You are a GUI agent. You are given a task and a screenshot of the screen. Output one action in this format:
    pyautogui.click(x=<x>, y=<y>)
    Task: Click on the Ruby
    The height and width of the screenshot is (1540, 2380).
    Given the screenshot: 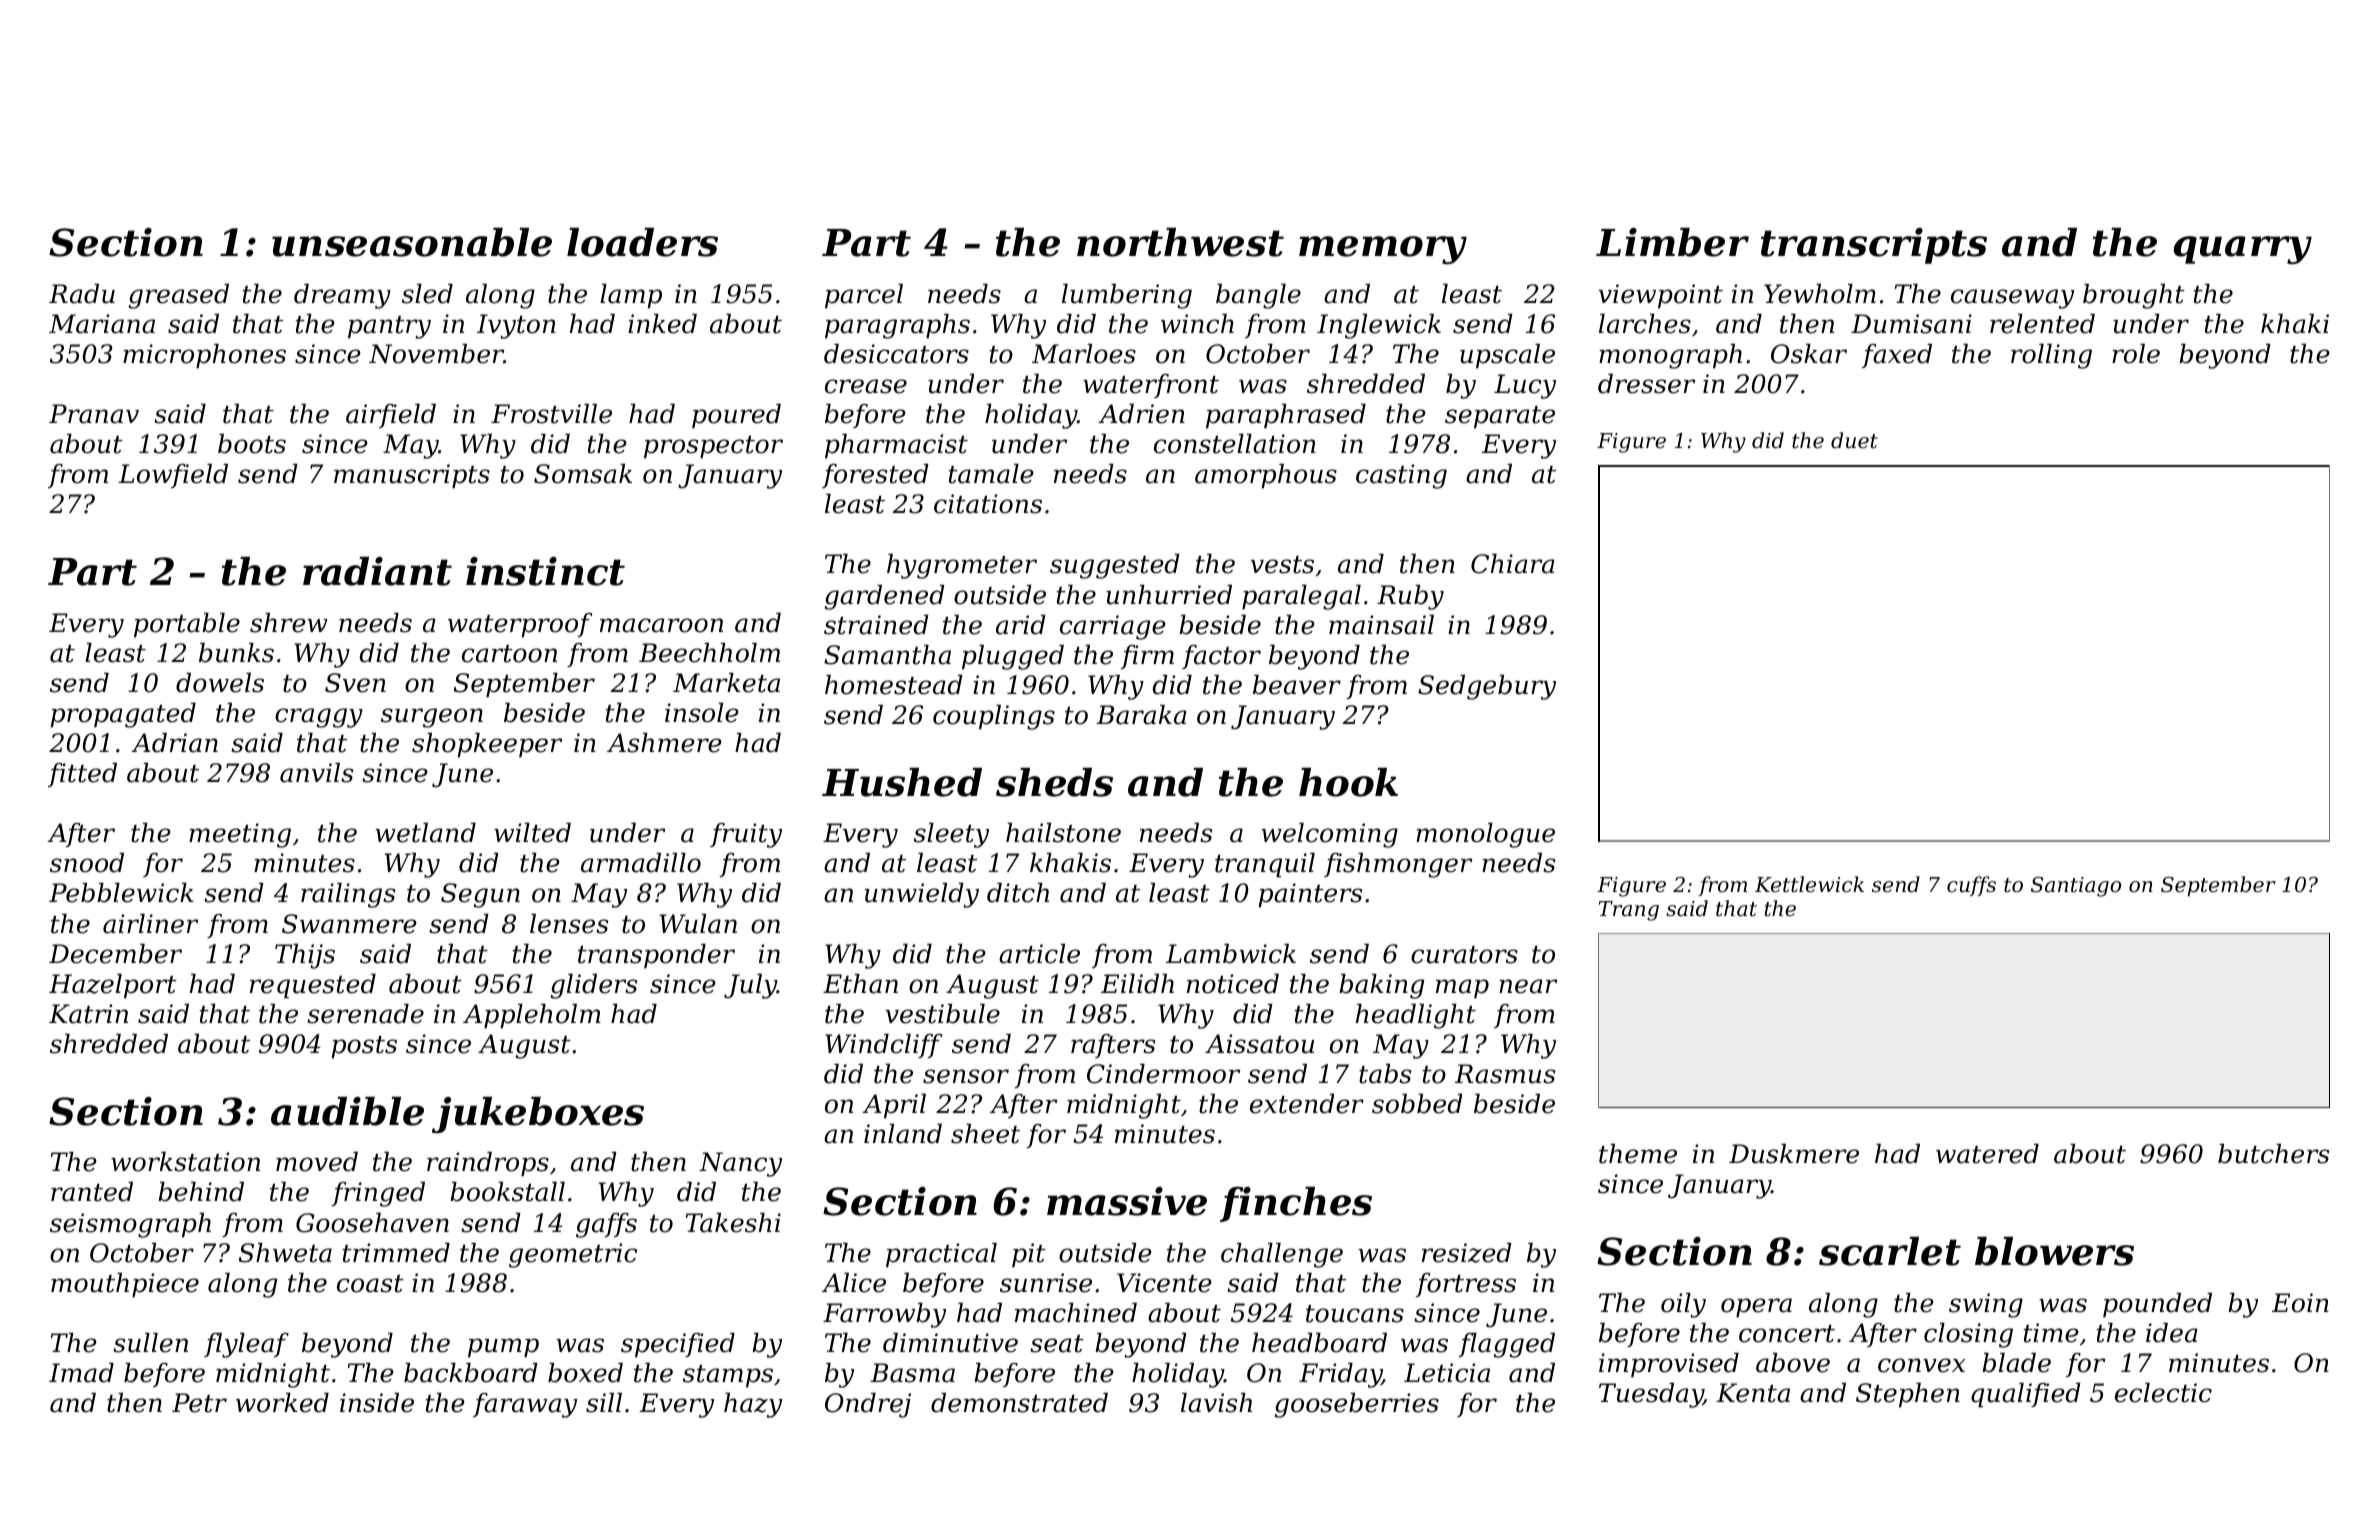 What is the action you would take?
    pyautogui.click(x=1410, y=597)
